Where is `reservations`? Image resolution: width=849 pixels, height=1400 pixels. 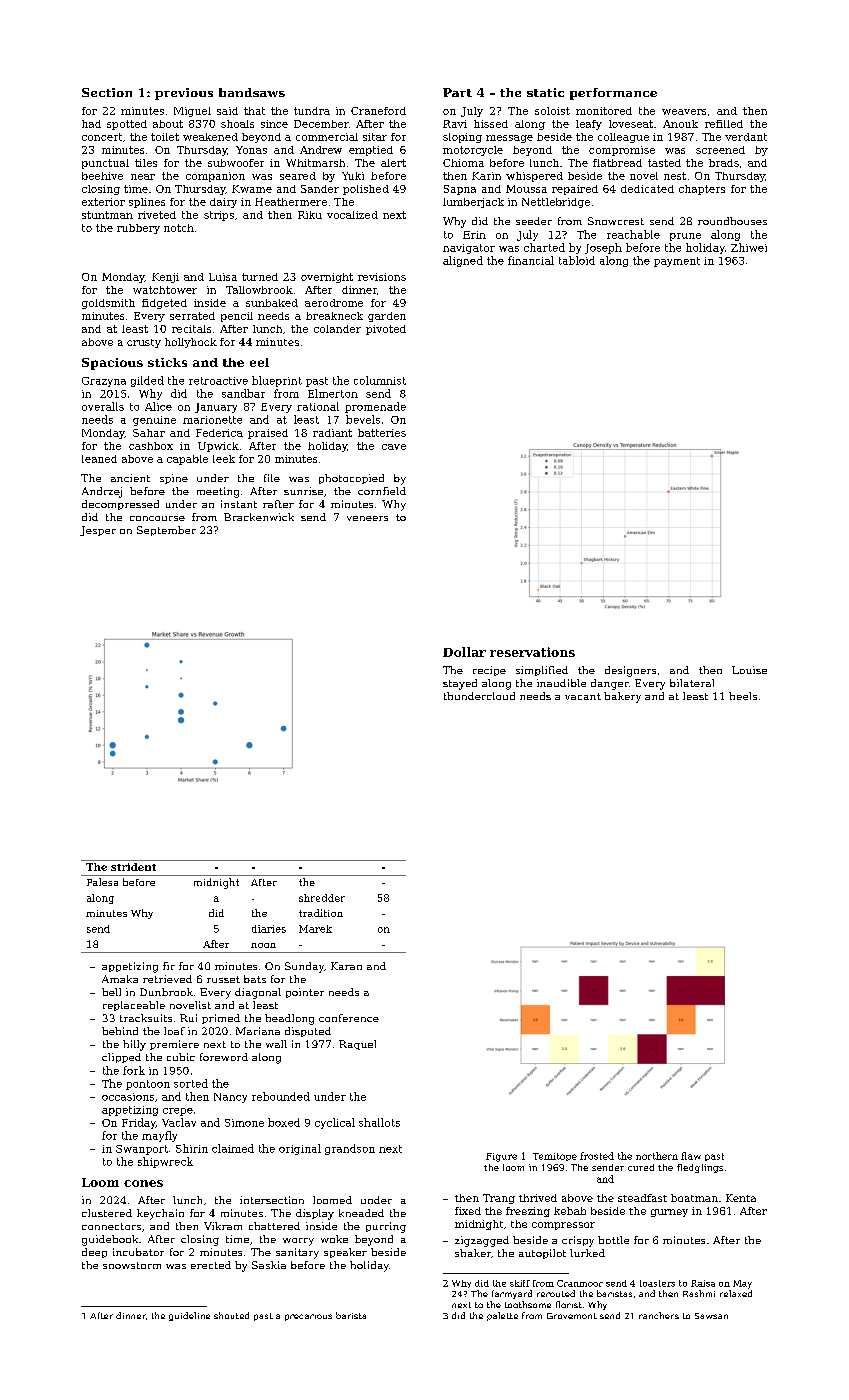 reservations is located at coordinates (532, 652).
